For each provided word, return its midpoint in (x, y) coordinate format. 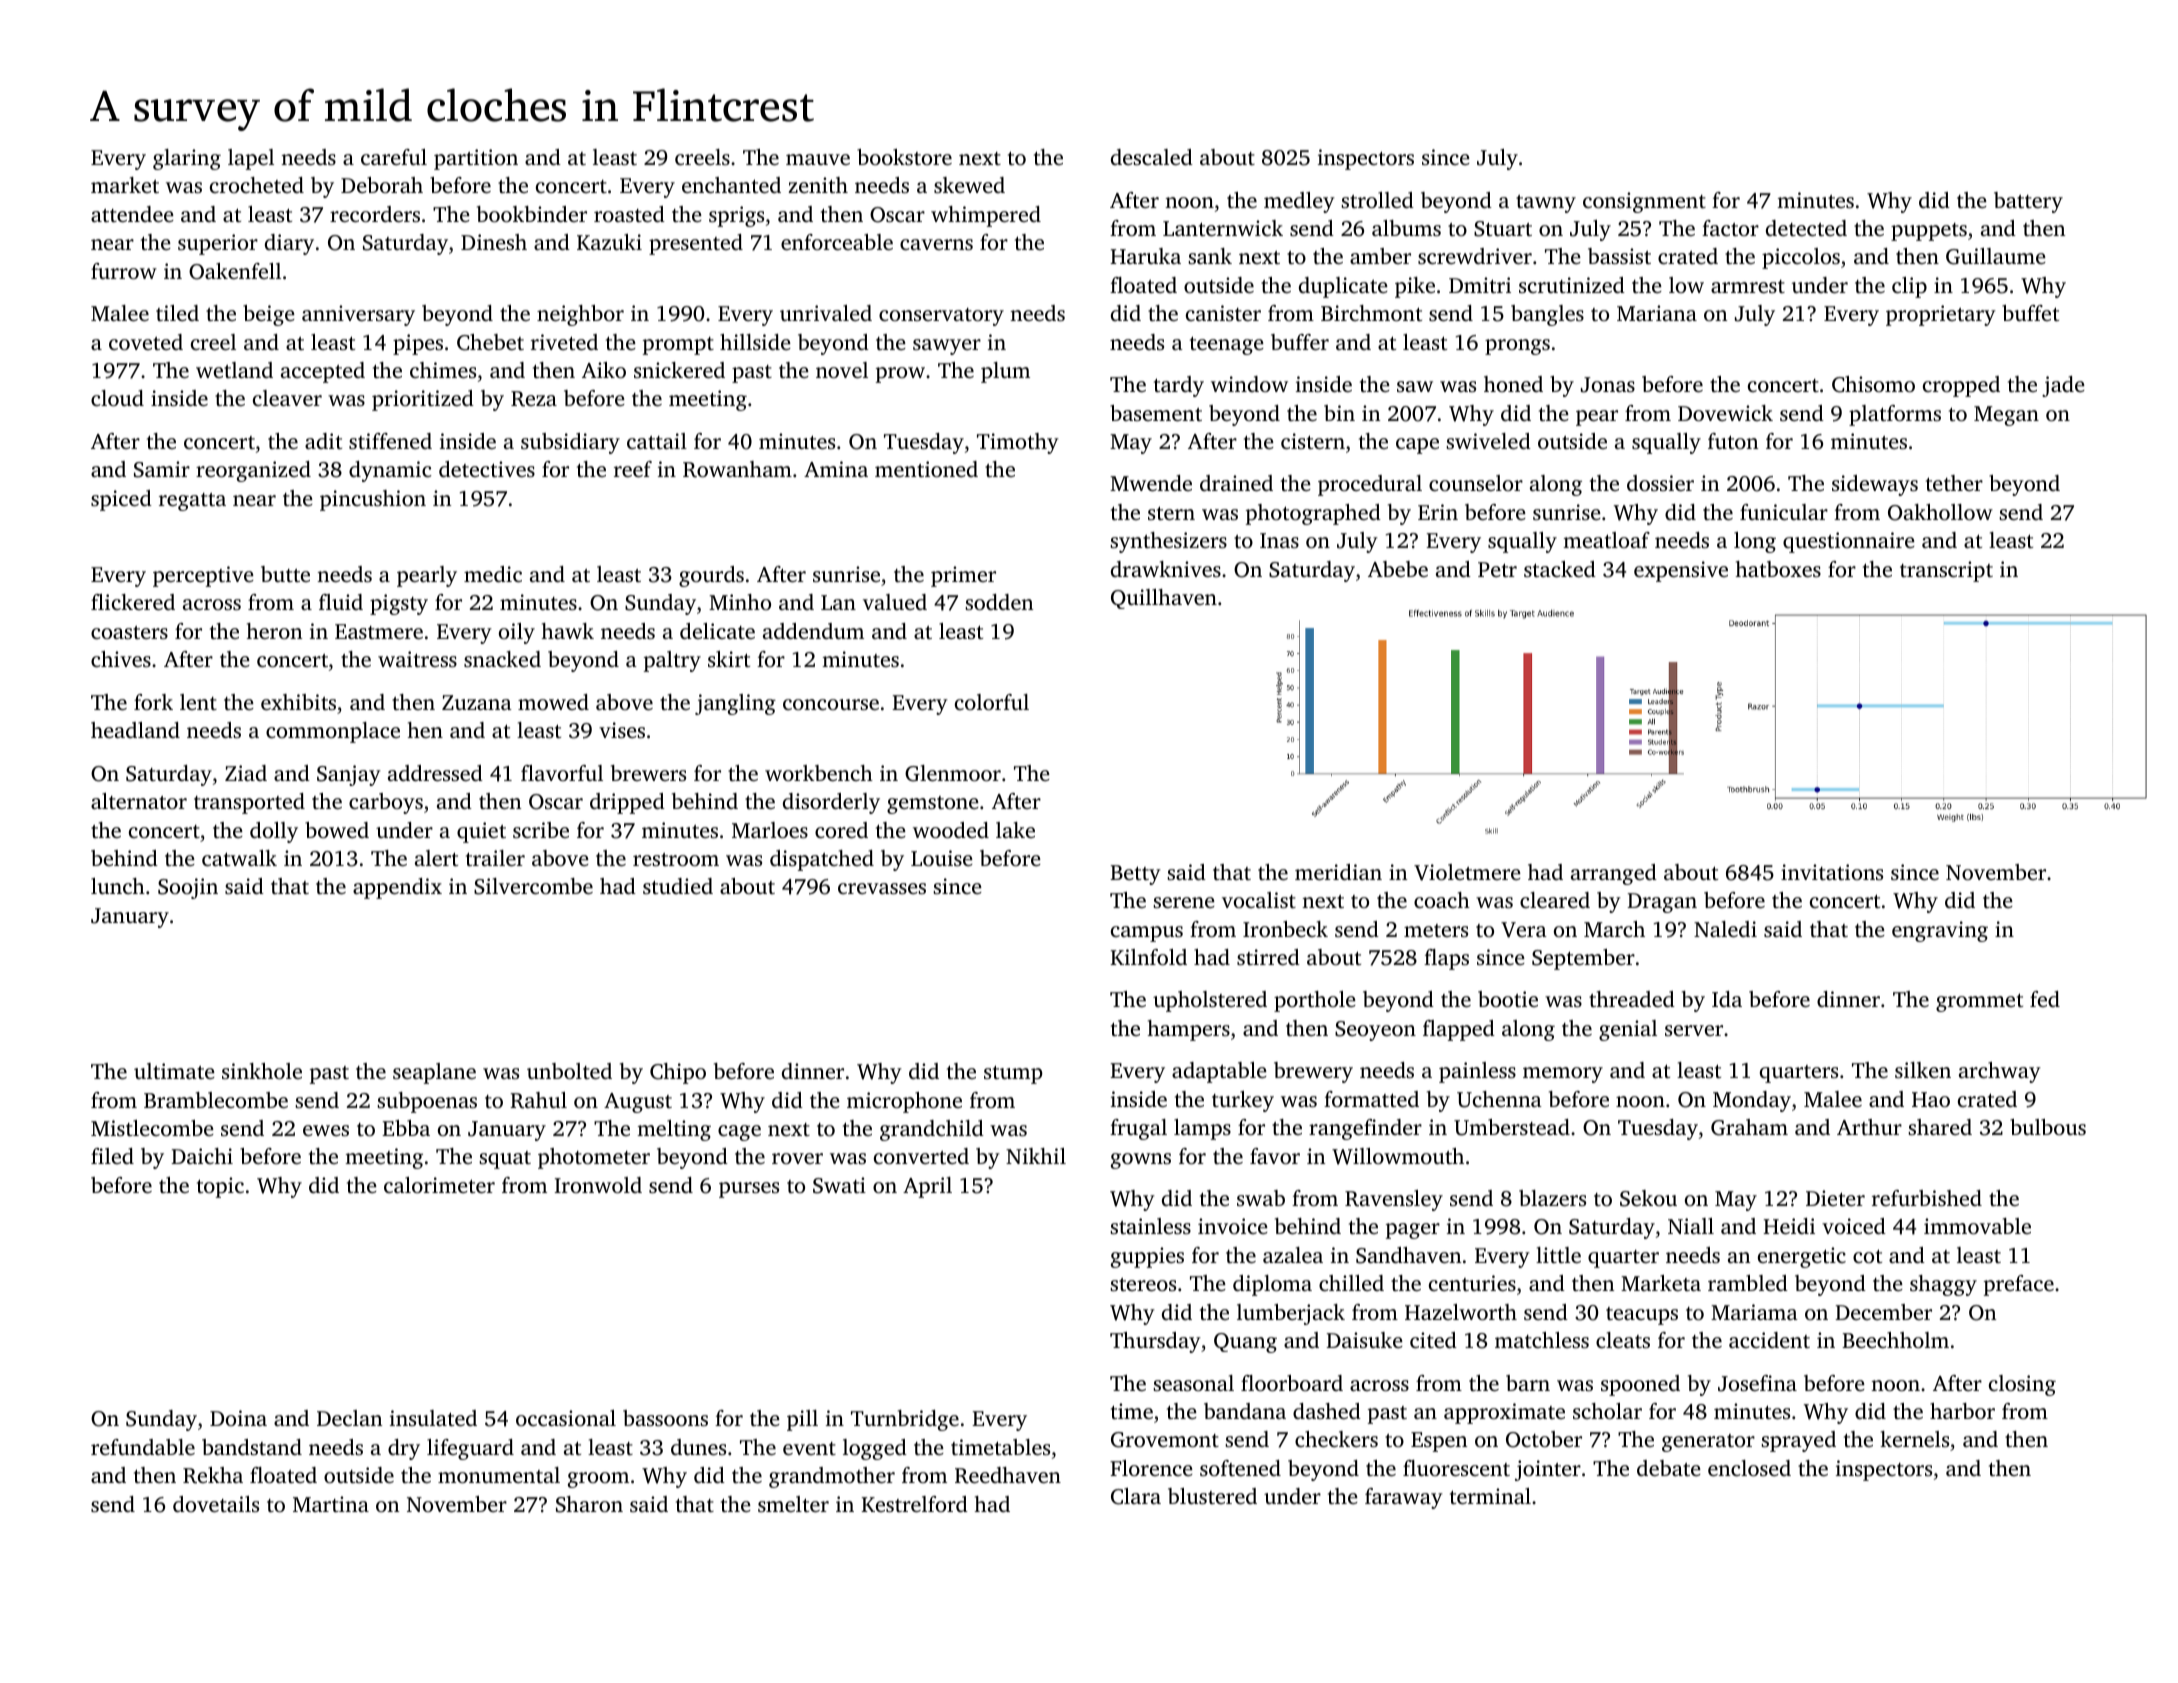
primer (963, 576)
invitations (1832, 872)
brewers (648, 773)
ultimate (174, 1071)
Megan (2006, 416)
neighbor (580, 315)
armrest (1748, 286)
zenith (818, 185)
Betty (1135, 875)
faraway (1404, 1498)
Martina (331, 1504)
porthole (1315, 1001)
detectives (487, 469)
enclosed (1749, 1468)
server (1694, 1030)
